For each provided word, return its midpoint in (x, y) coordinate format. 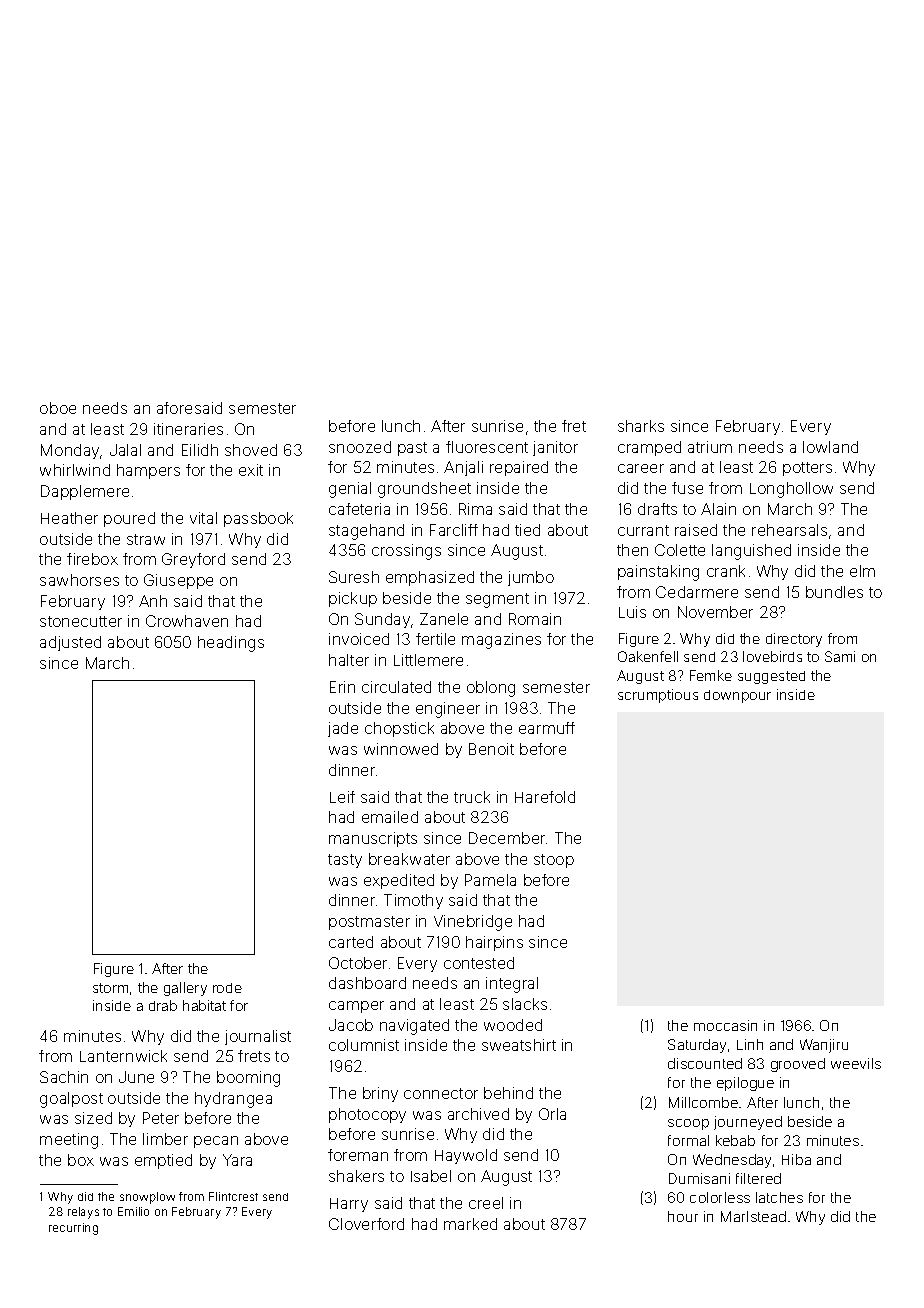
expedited (399, 881)
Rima (475, 509)
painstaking (658, 573)
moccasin (725, 1025)
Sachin (64, 1077)
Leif (342, 797)
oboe (58, 408)
